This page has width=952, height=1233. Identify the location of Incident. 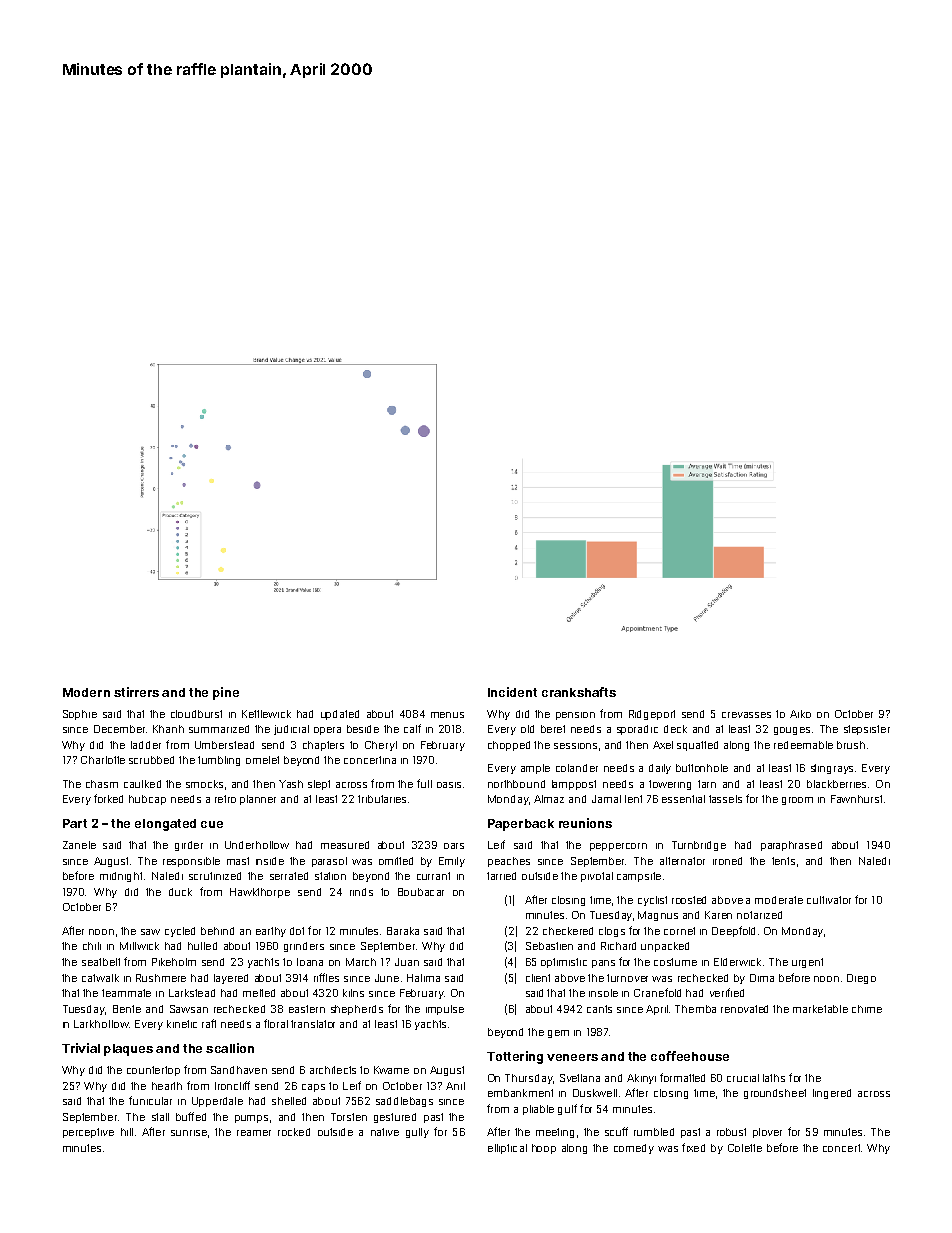
(512, 692).
